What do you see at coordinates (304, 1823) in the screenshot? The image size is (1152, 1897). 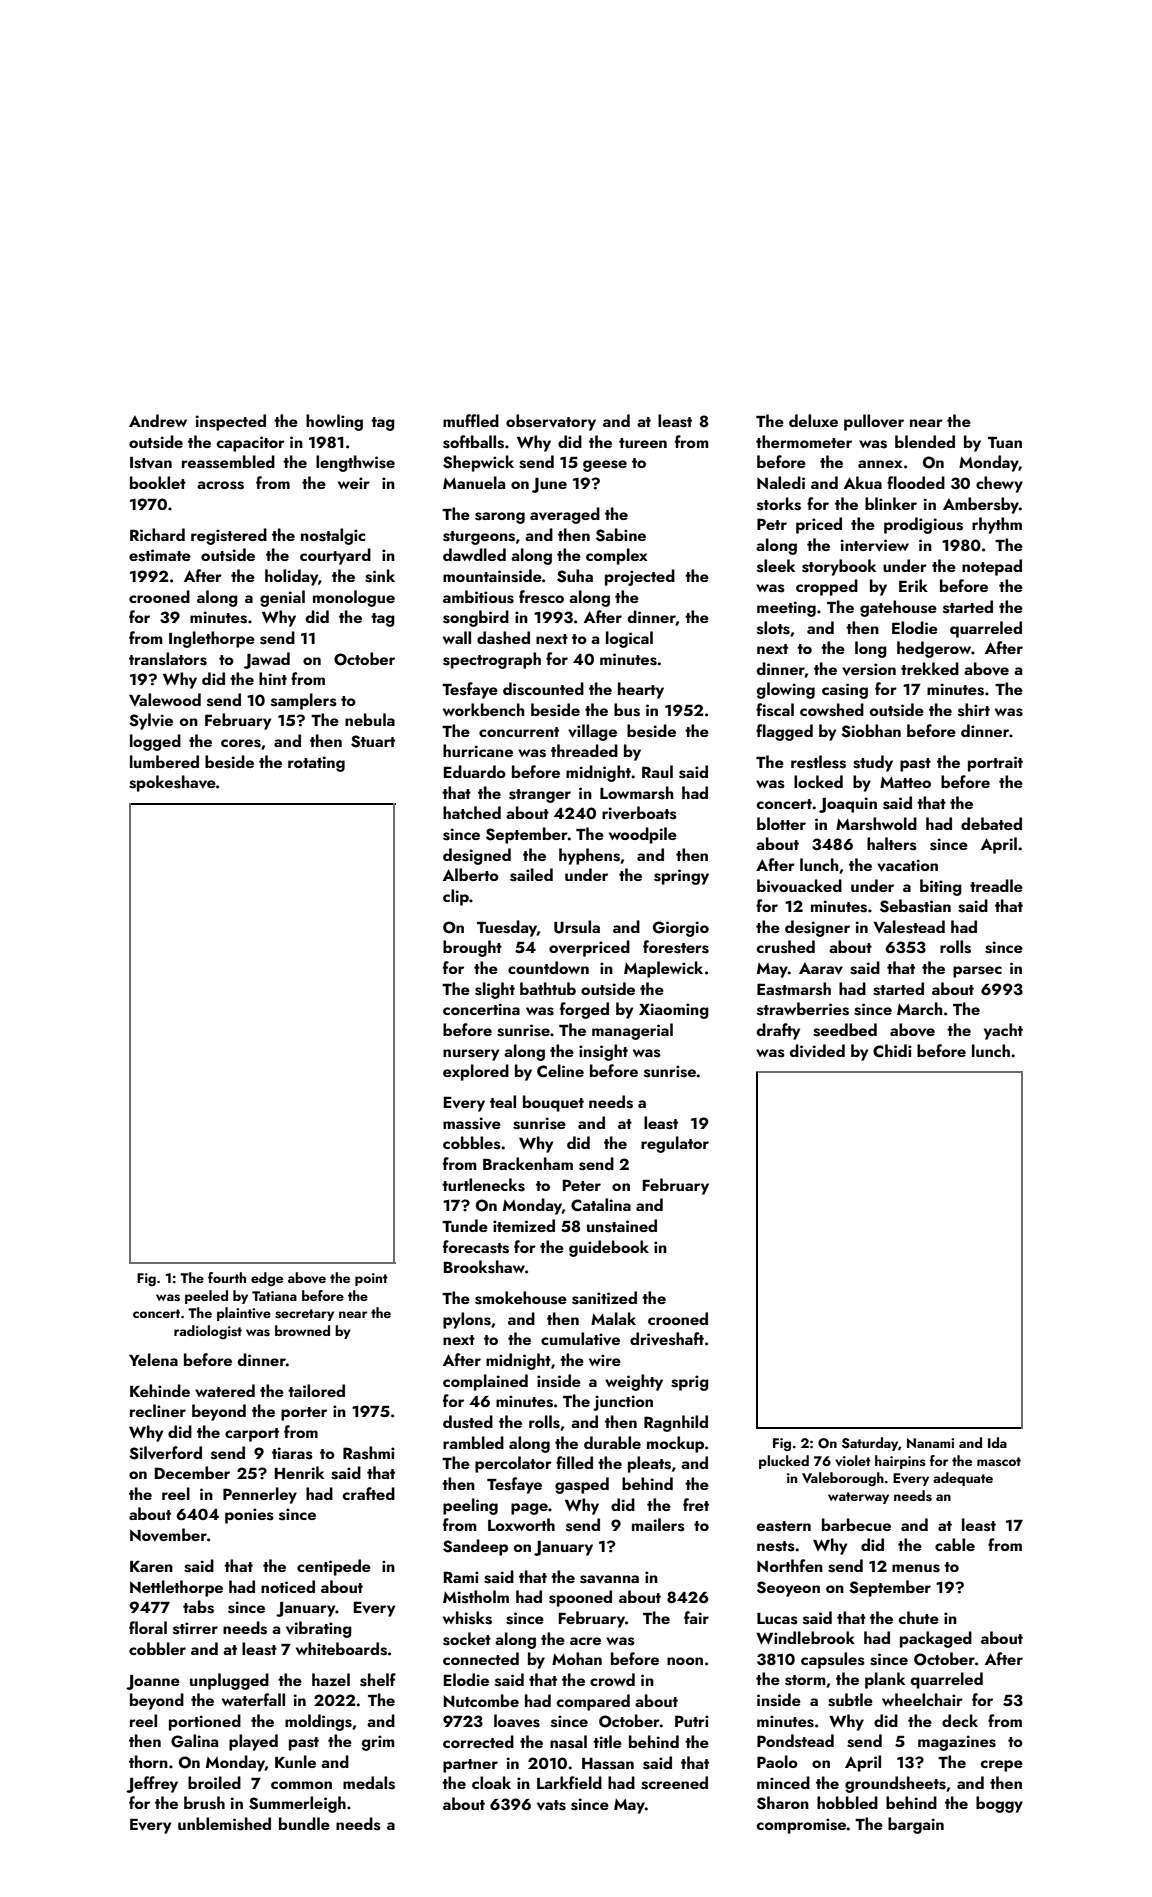 I see `bundle` at bounding box center [304, 1823].
